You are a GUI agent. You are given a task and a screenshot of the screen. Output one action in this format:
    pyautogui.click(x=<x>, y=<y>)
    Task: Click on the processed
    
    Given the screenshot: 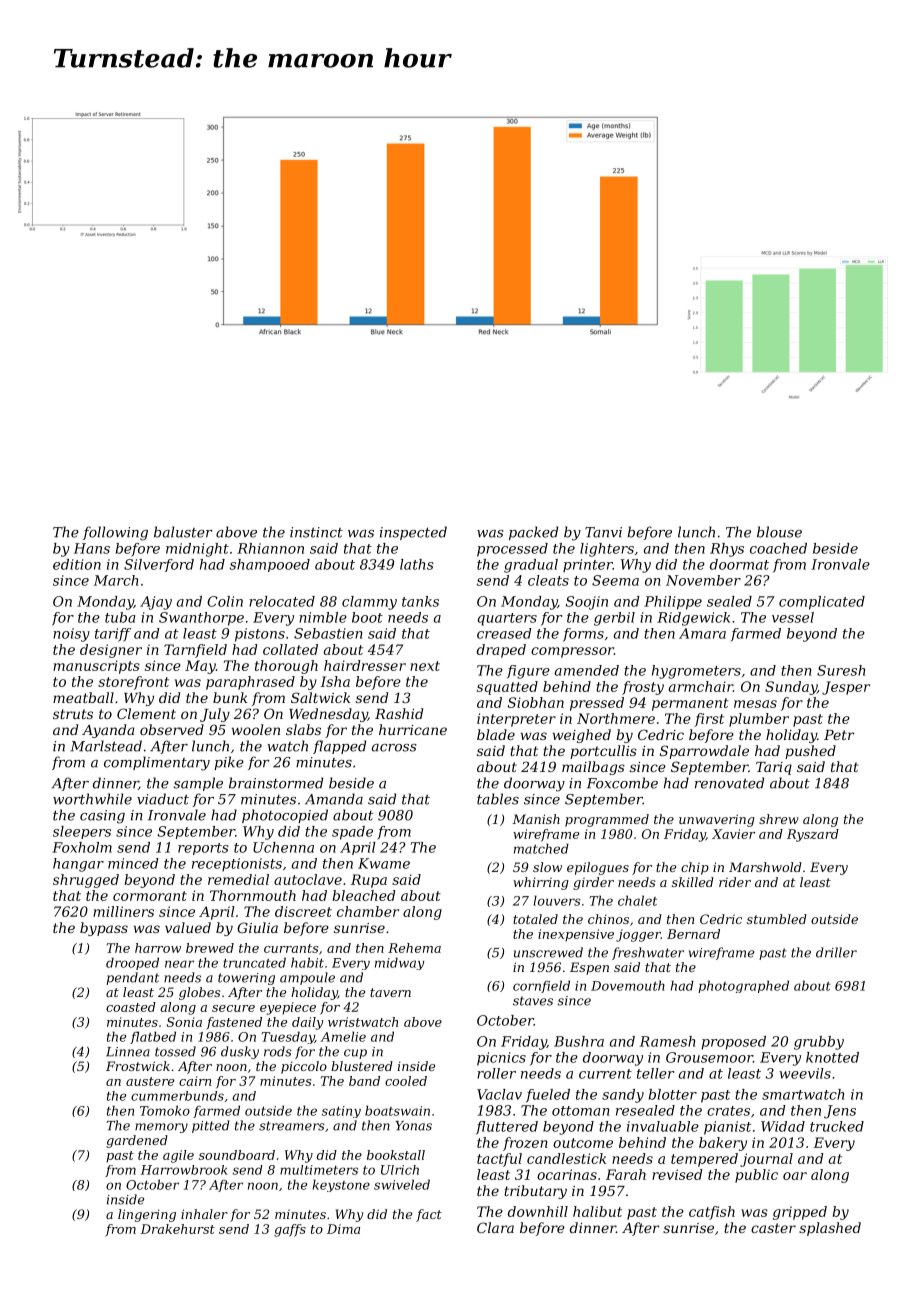 What is the action you would take?
    pyautogui.click(x=512, y=550)
